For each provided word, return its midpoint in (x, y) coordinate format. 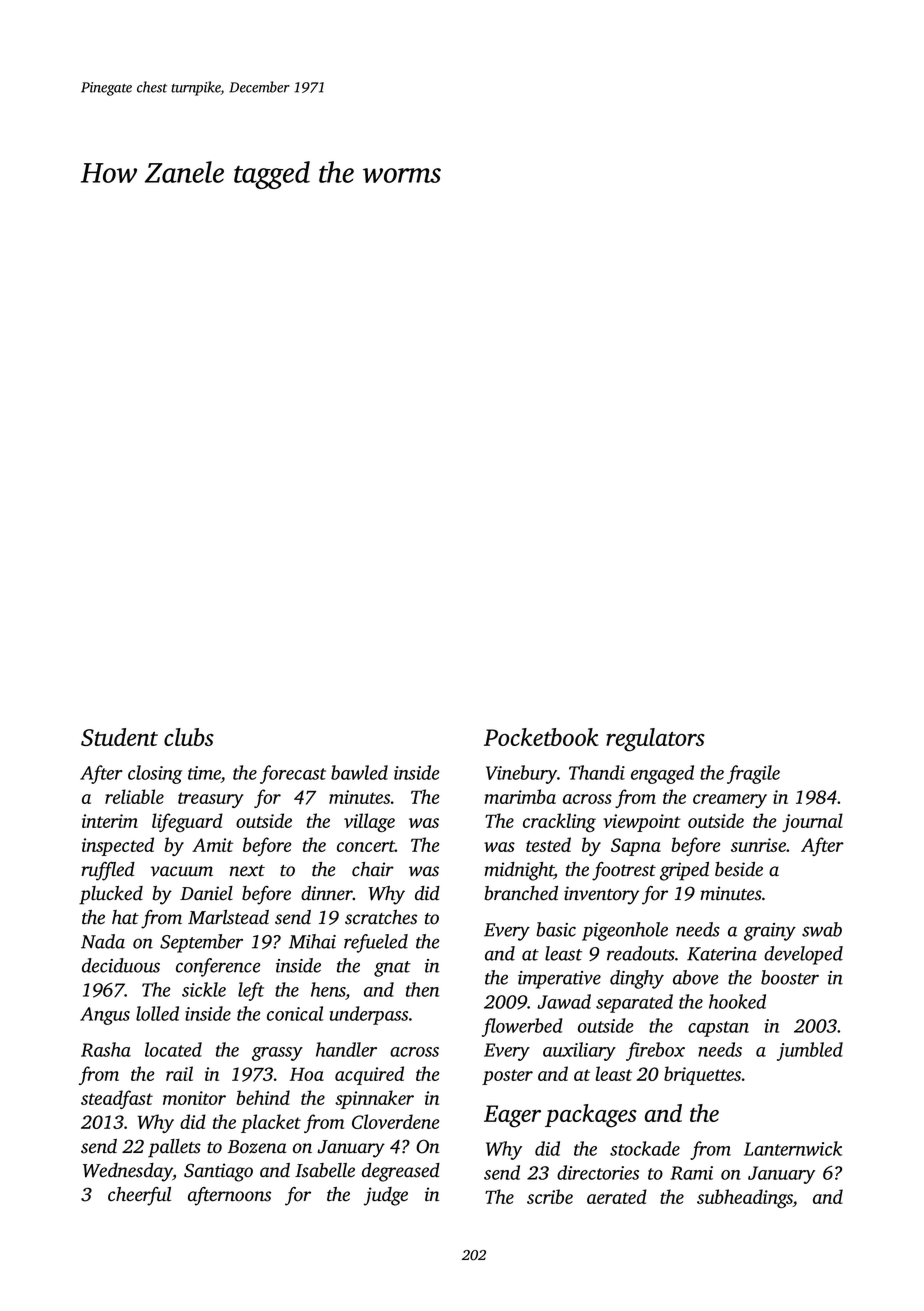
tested (548, 844)
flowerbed (522, 1027)
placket (271, 1123)
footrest (624, 871)
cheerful (139, 1196)
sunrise (758, 845)
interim (110, 821)
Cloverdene (395, 1121)
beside (739, 869)
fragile (753, 774)
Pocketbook (541, 737)
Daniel (206, 893)
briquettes (702, 1075)
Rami (691, 1173)
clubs (189, 737)
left (251, 991)
